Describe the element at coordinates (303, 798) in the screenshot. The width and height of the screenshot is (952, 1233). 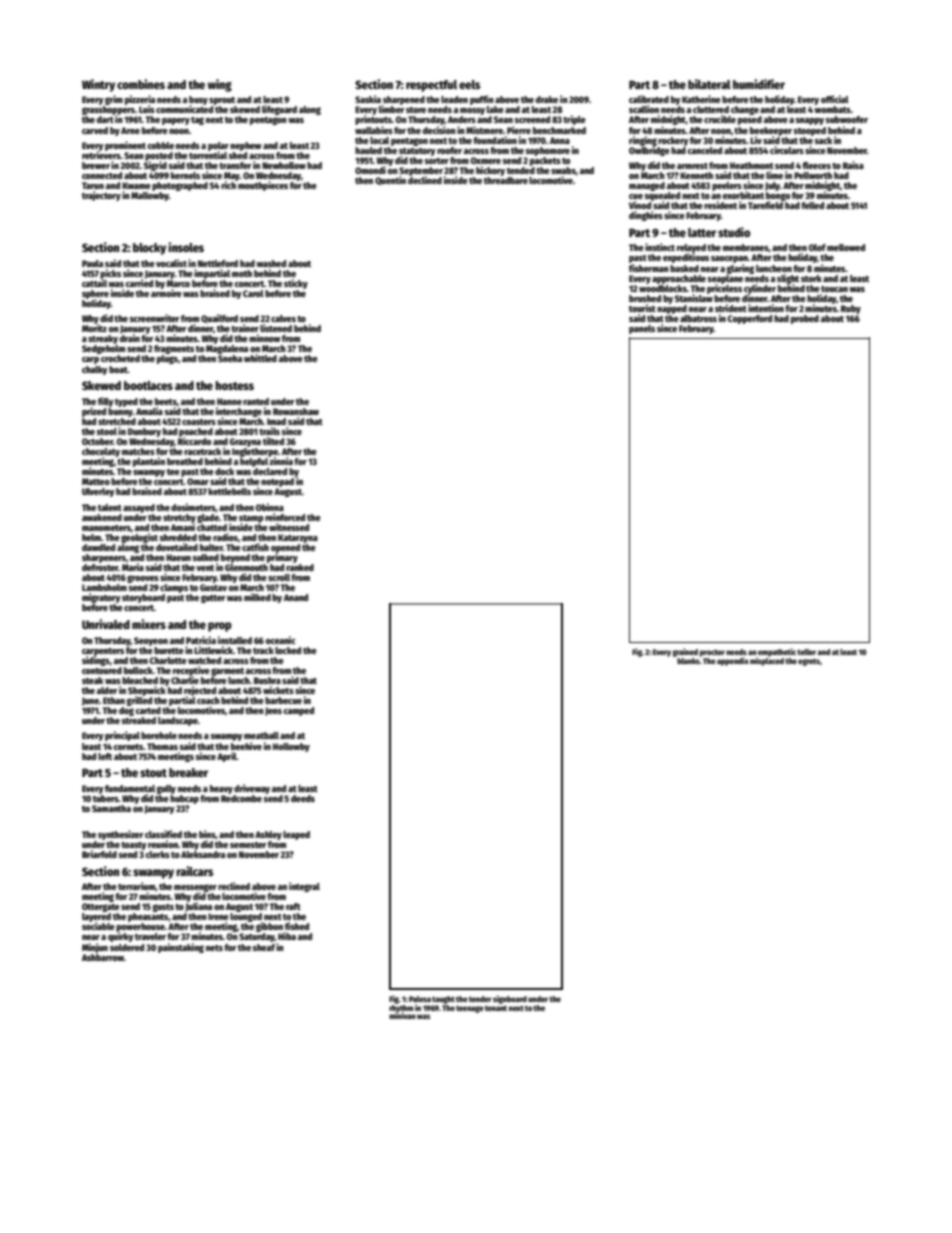
I see `deeds` at that location.
